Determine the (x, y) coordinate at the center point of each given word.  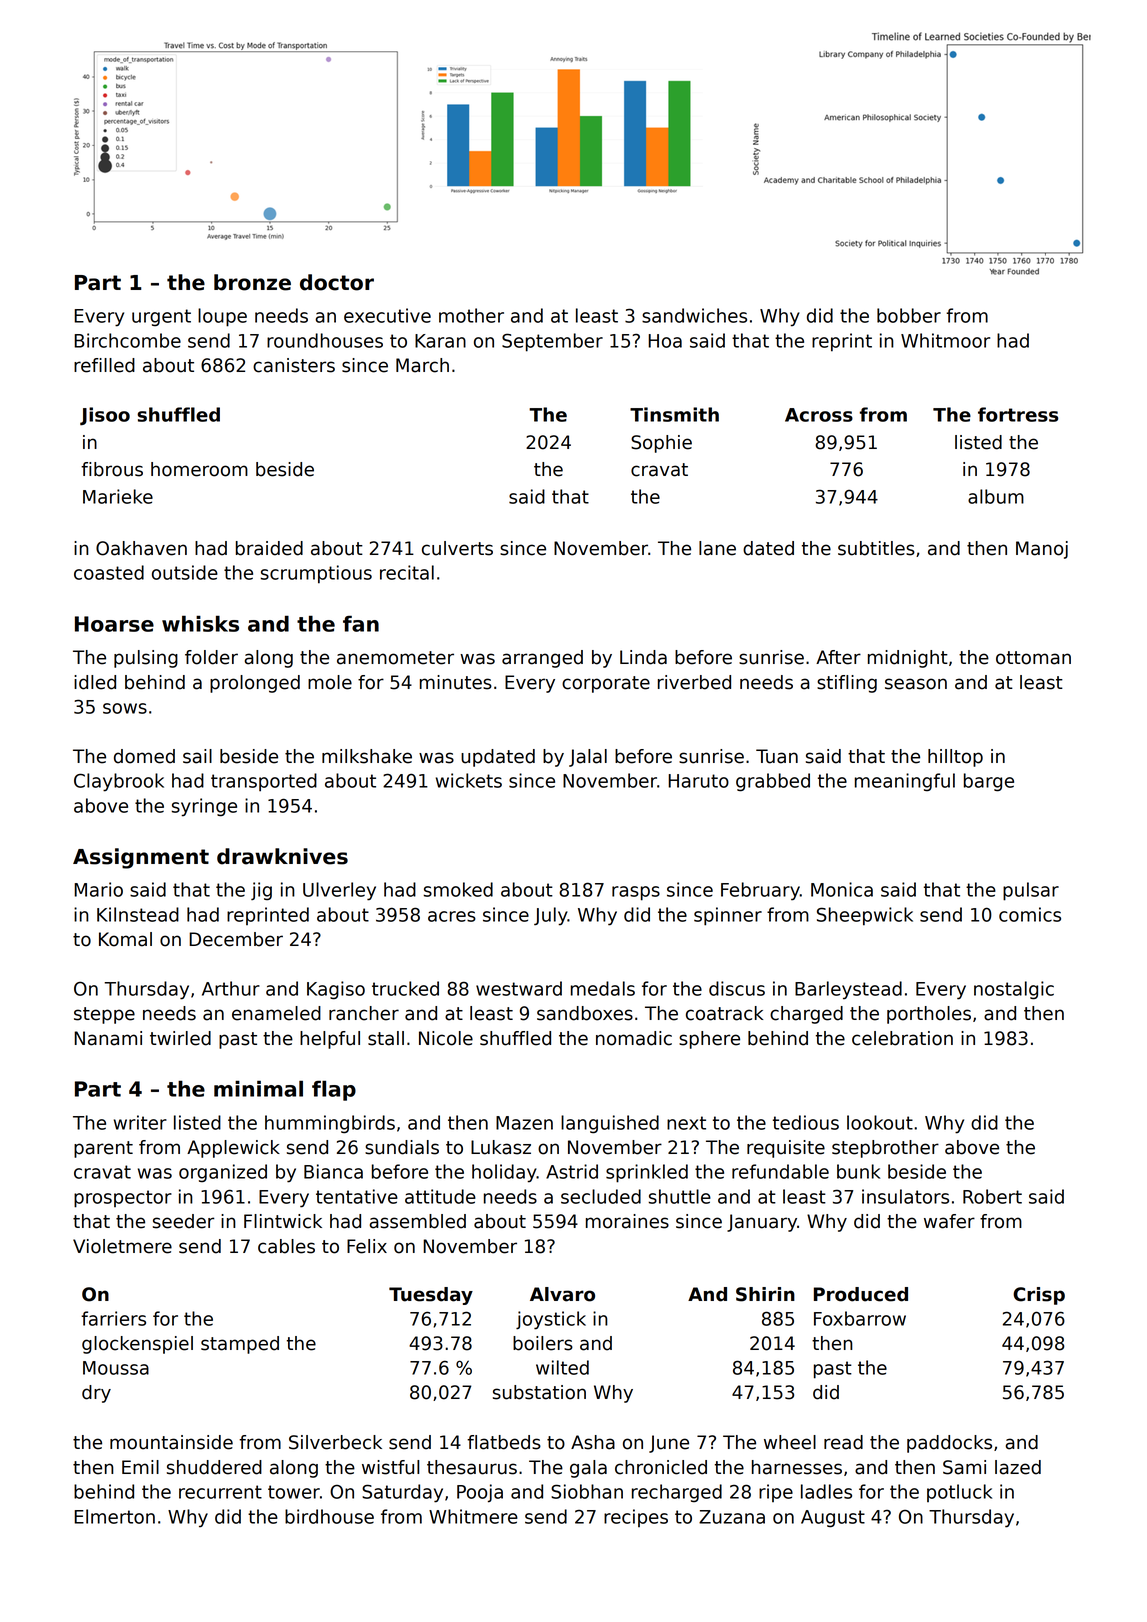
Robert (992, 1196)
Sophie (661, 444)
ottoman (1033, 658)
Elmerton (114, 1516)
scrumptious (316, 574)
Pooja (480, 1493)
